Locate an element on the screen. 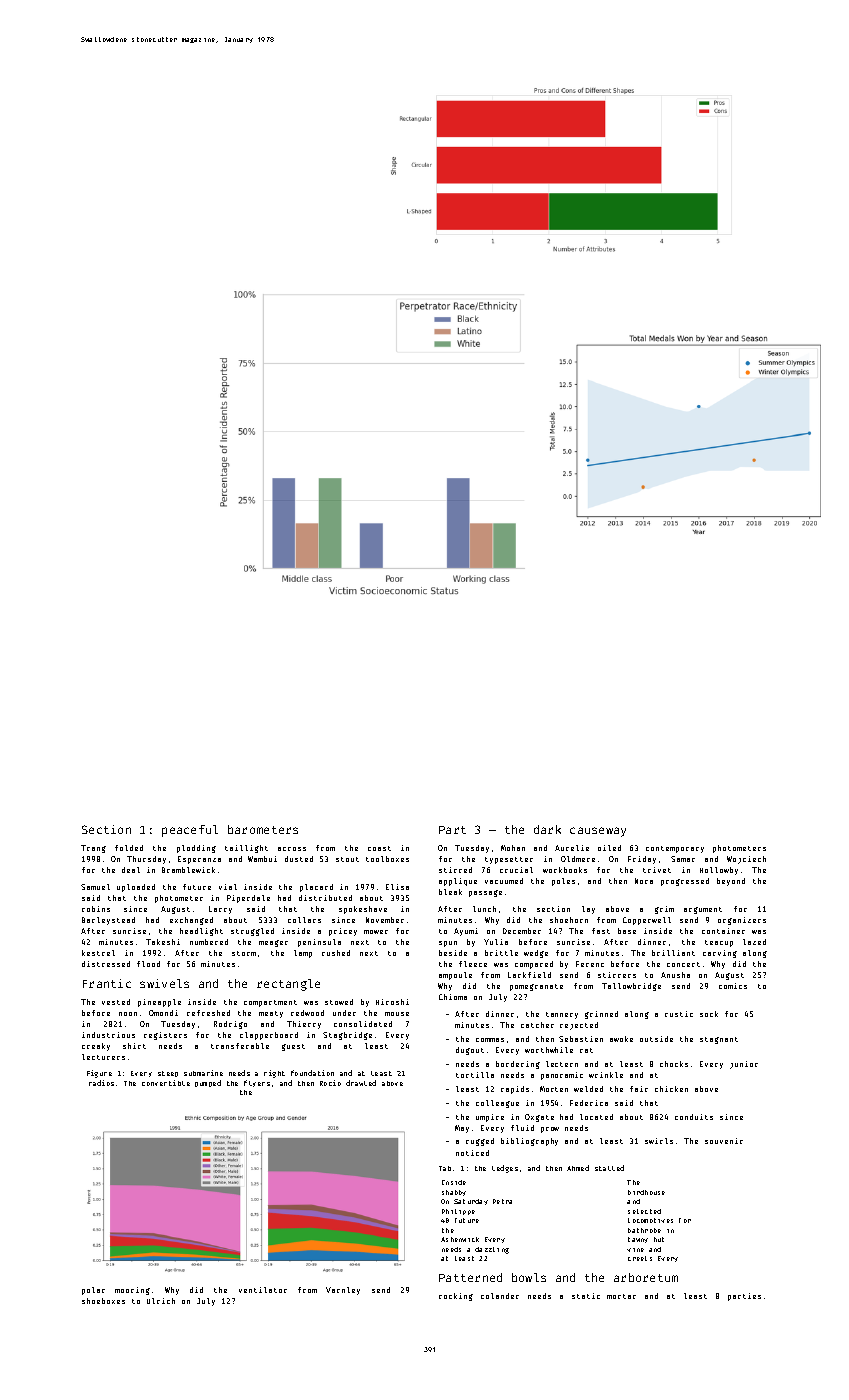 The image size is (849, 1400). struggled is located at coordinates (252, 932).
